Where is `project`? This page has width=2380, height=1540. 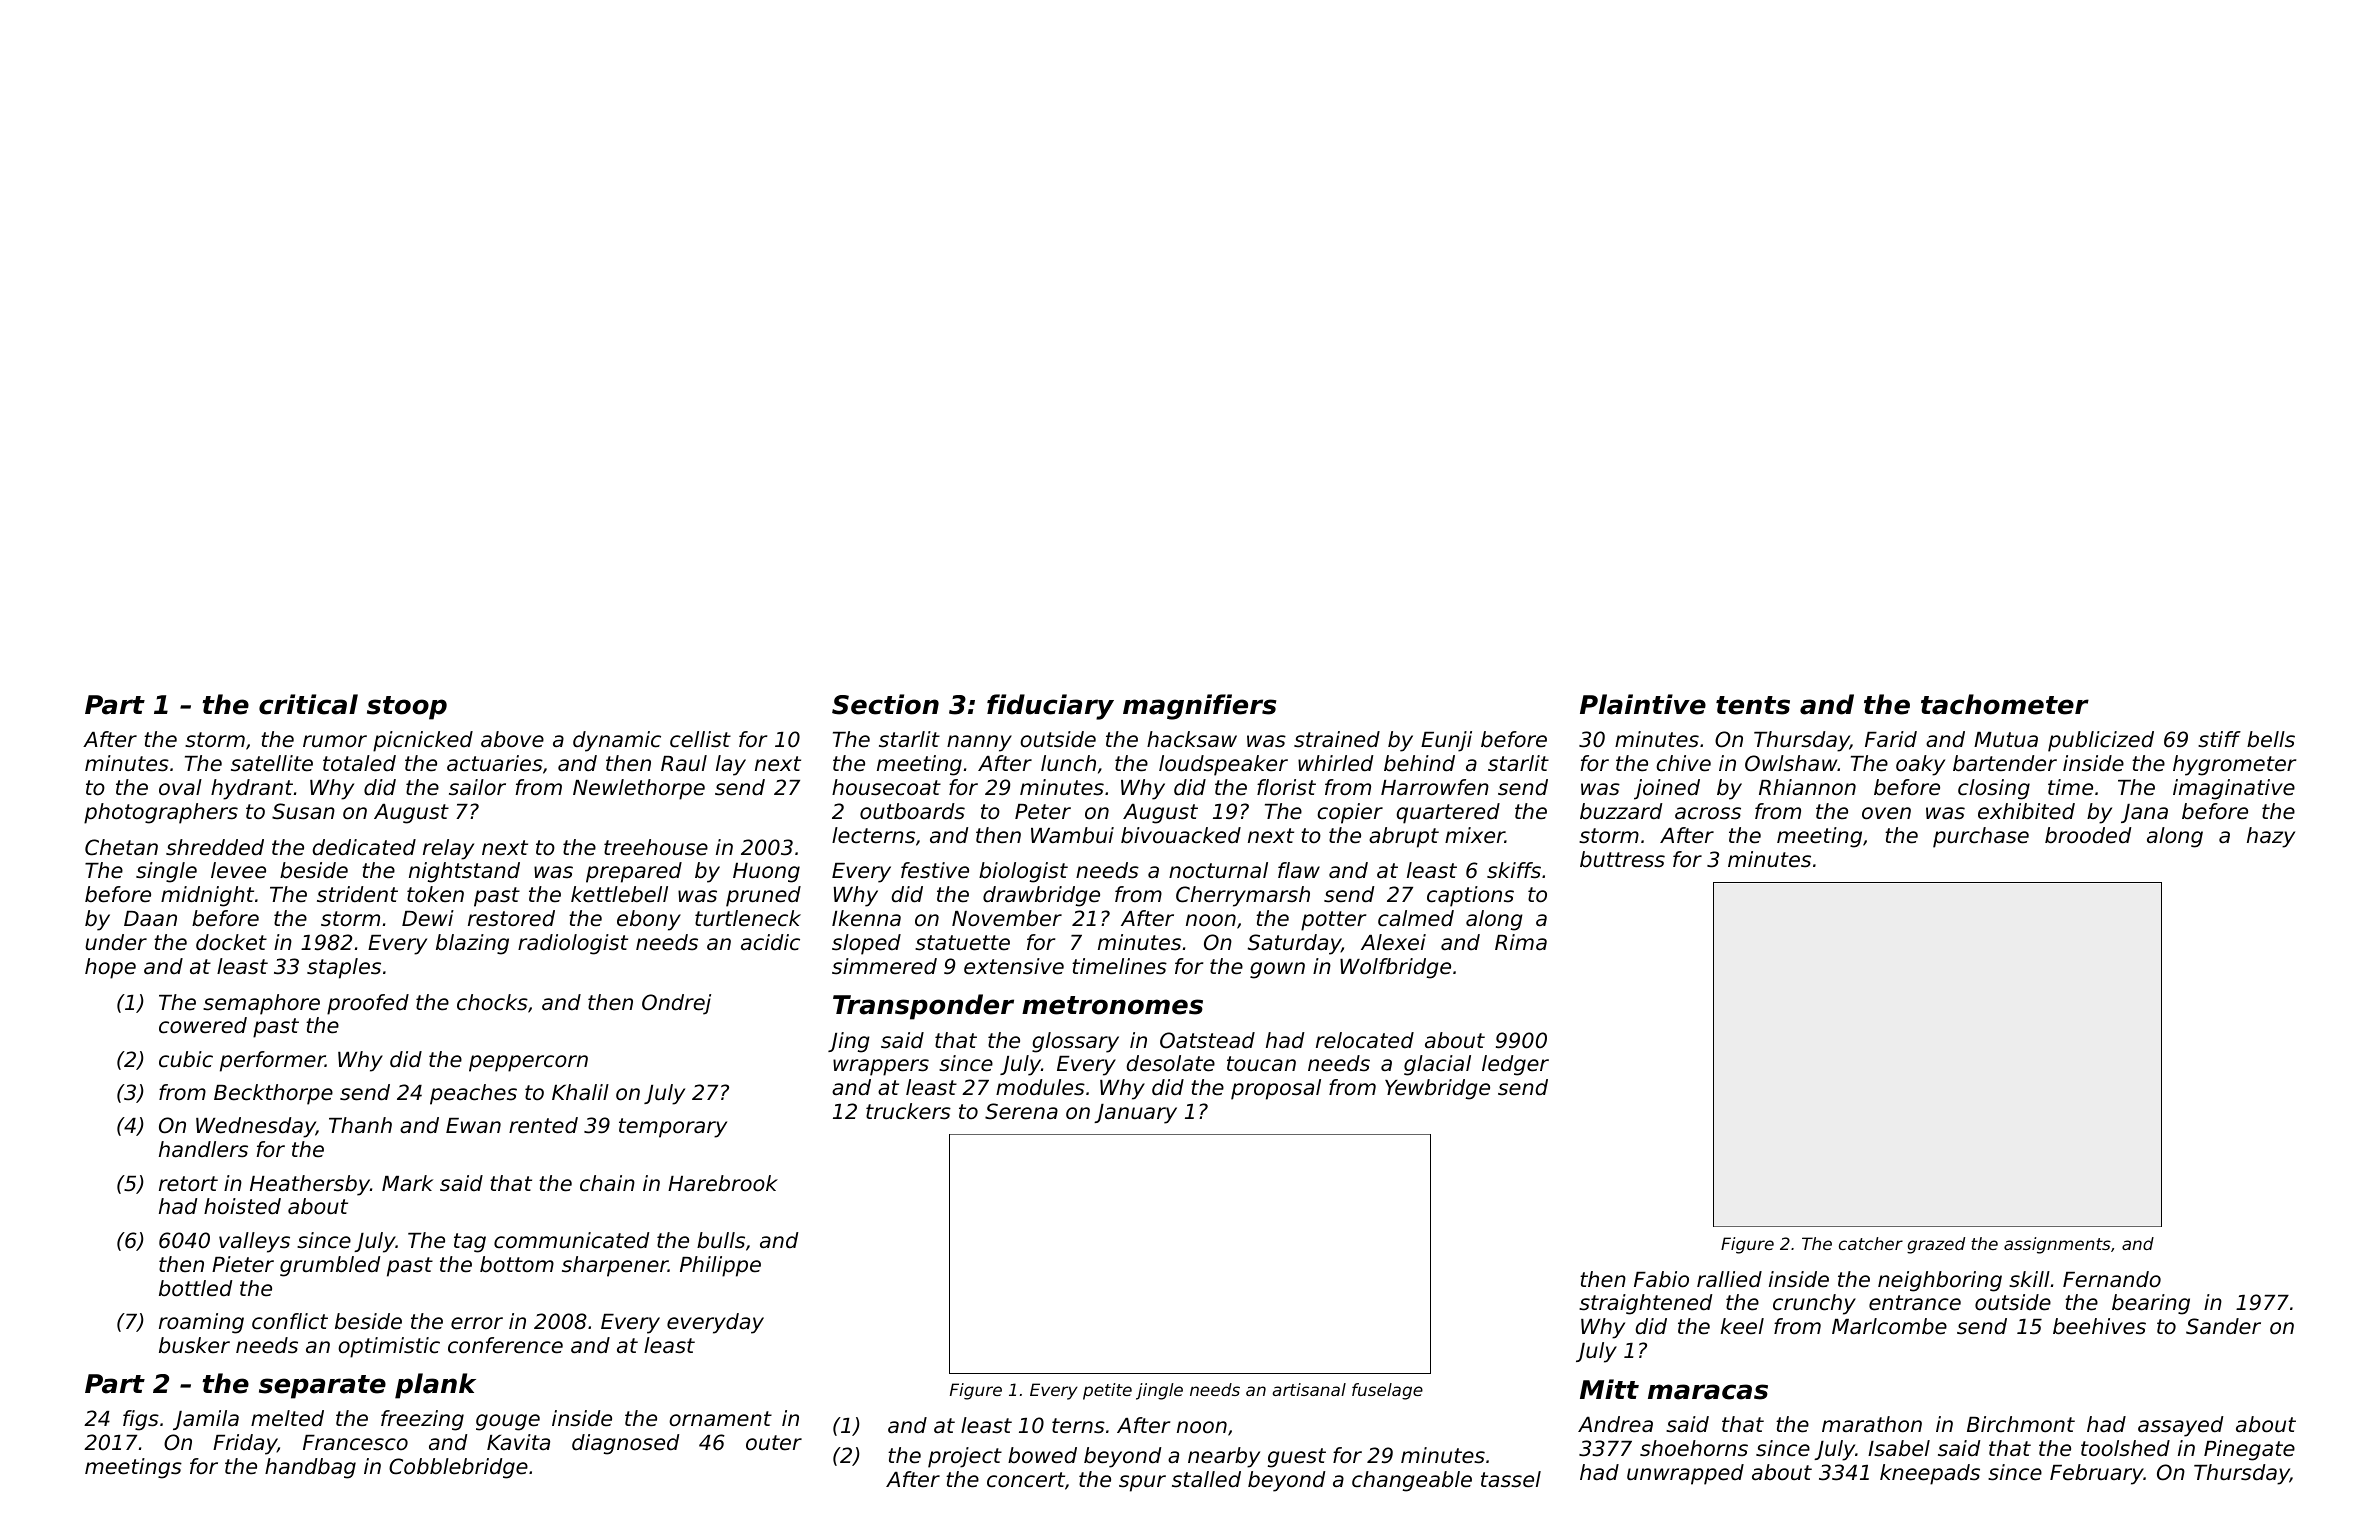 project is located at coordinates (965, 1457).
